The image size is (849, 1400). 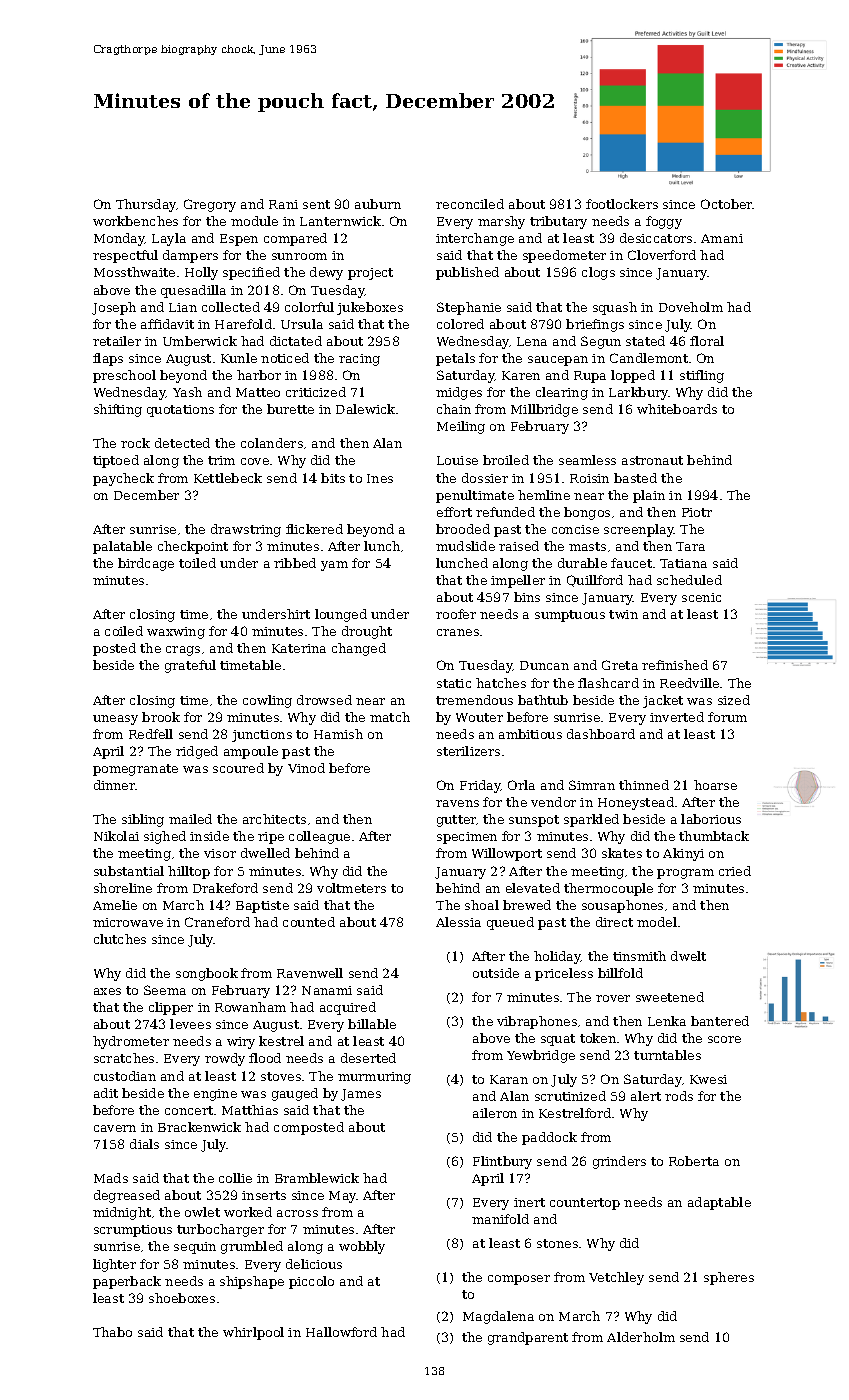 I want to click on wiry, so click(x=241, y=1043).
